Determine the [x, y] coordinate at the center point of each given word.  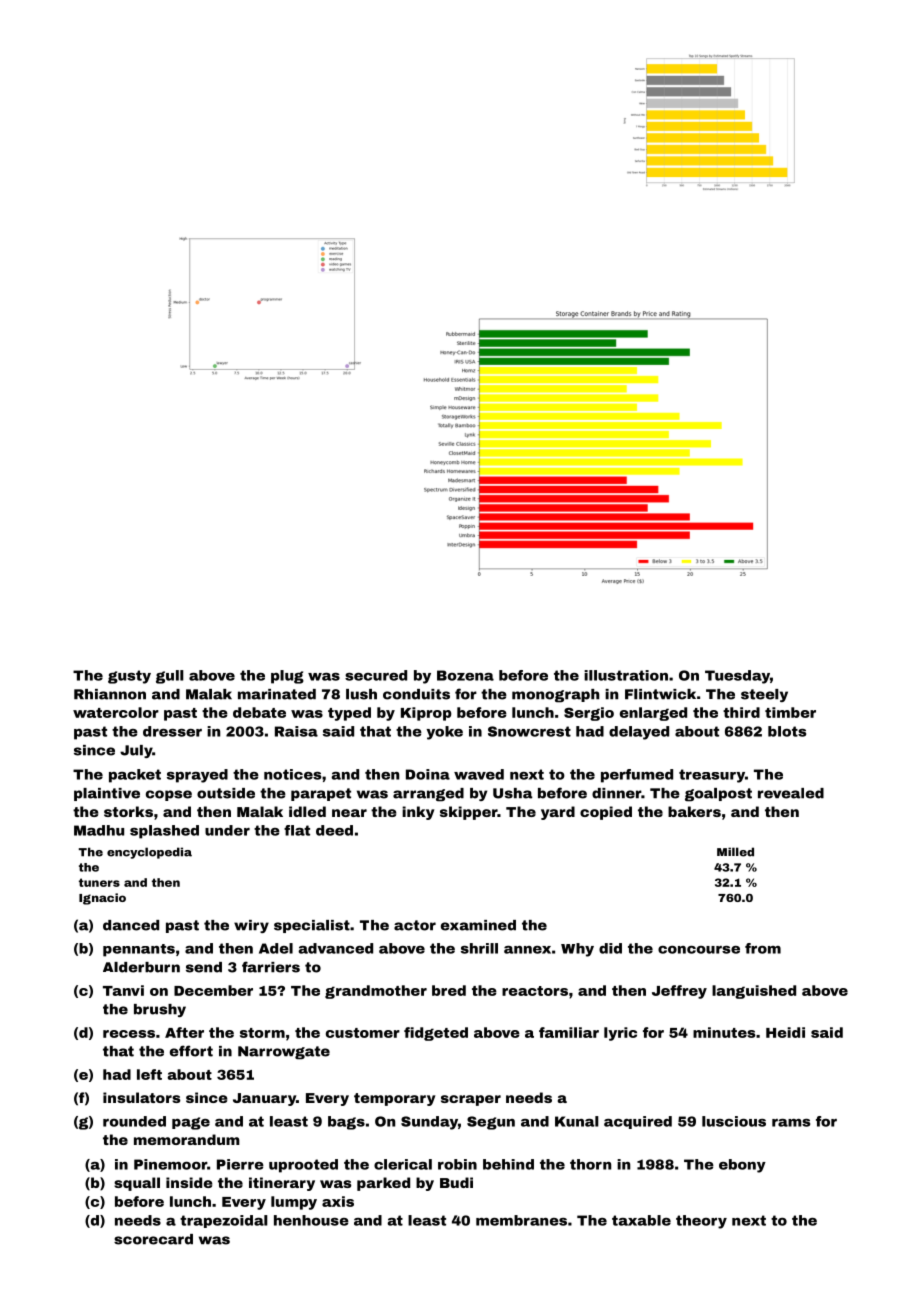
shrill [479, 948]
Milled [735, 852]
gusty [129, 677]
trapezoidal [224, 1221]
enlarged [653, 714]
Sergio [589, 714]
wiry [251, 926]
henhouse [311, 1220]
